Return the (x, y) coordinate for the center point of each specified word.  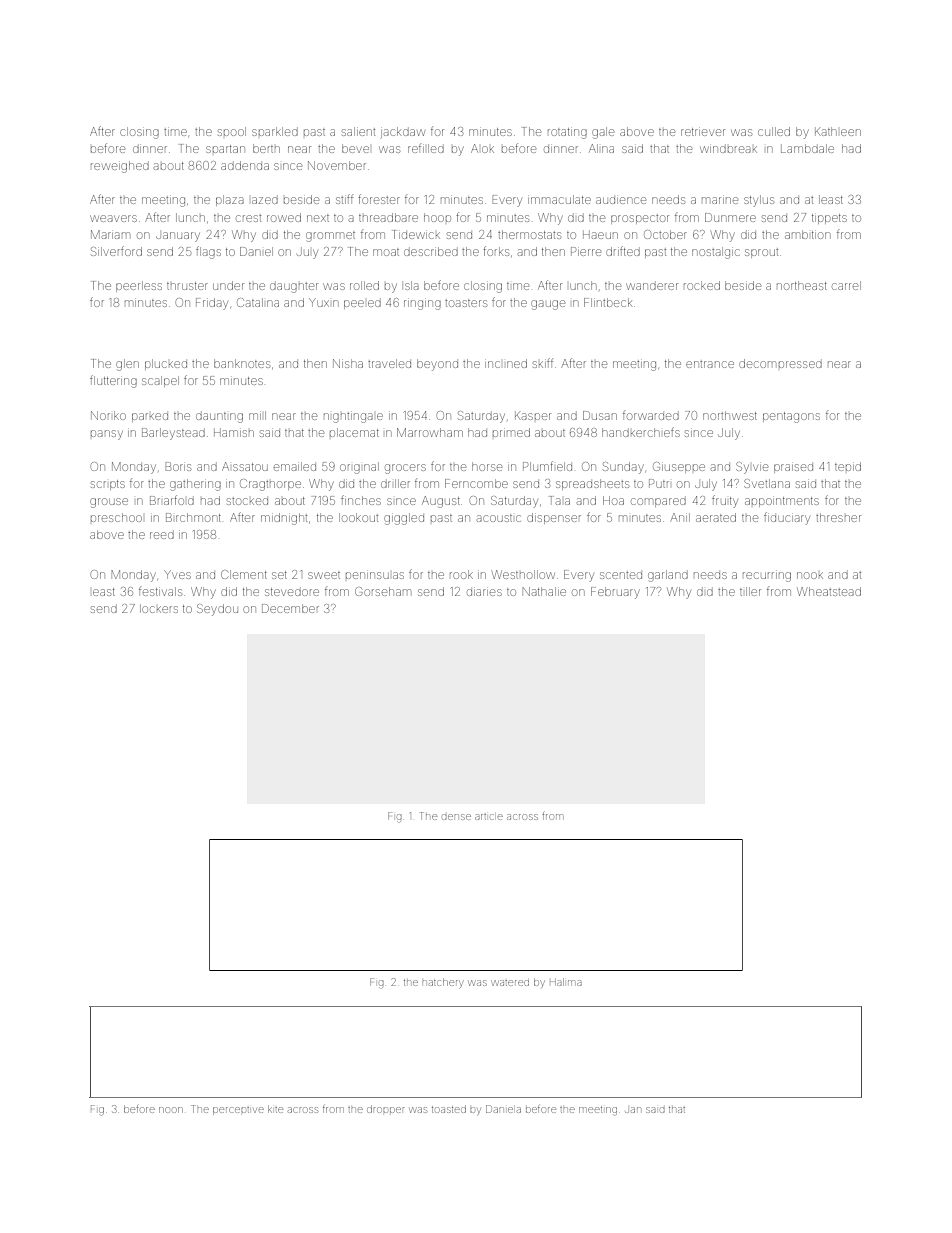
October (665, 234)
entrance (710, 364)
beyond (437, 365)
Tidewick (416, 234)
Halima (566, 982)
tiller (750, 591)
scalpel (160, 381)
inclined (506, 363)
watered (510, 983)
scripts (108, 485)
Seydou (217, 610)
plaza (230, 200)
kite (275, 1109)
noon (171, 1110)
